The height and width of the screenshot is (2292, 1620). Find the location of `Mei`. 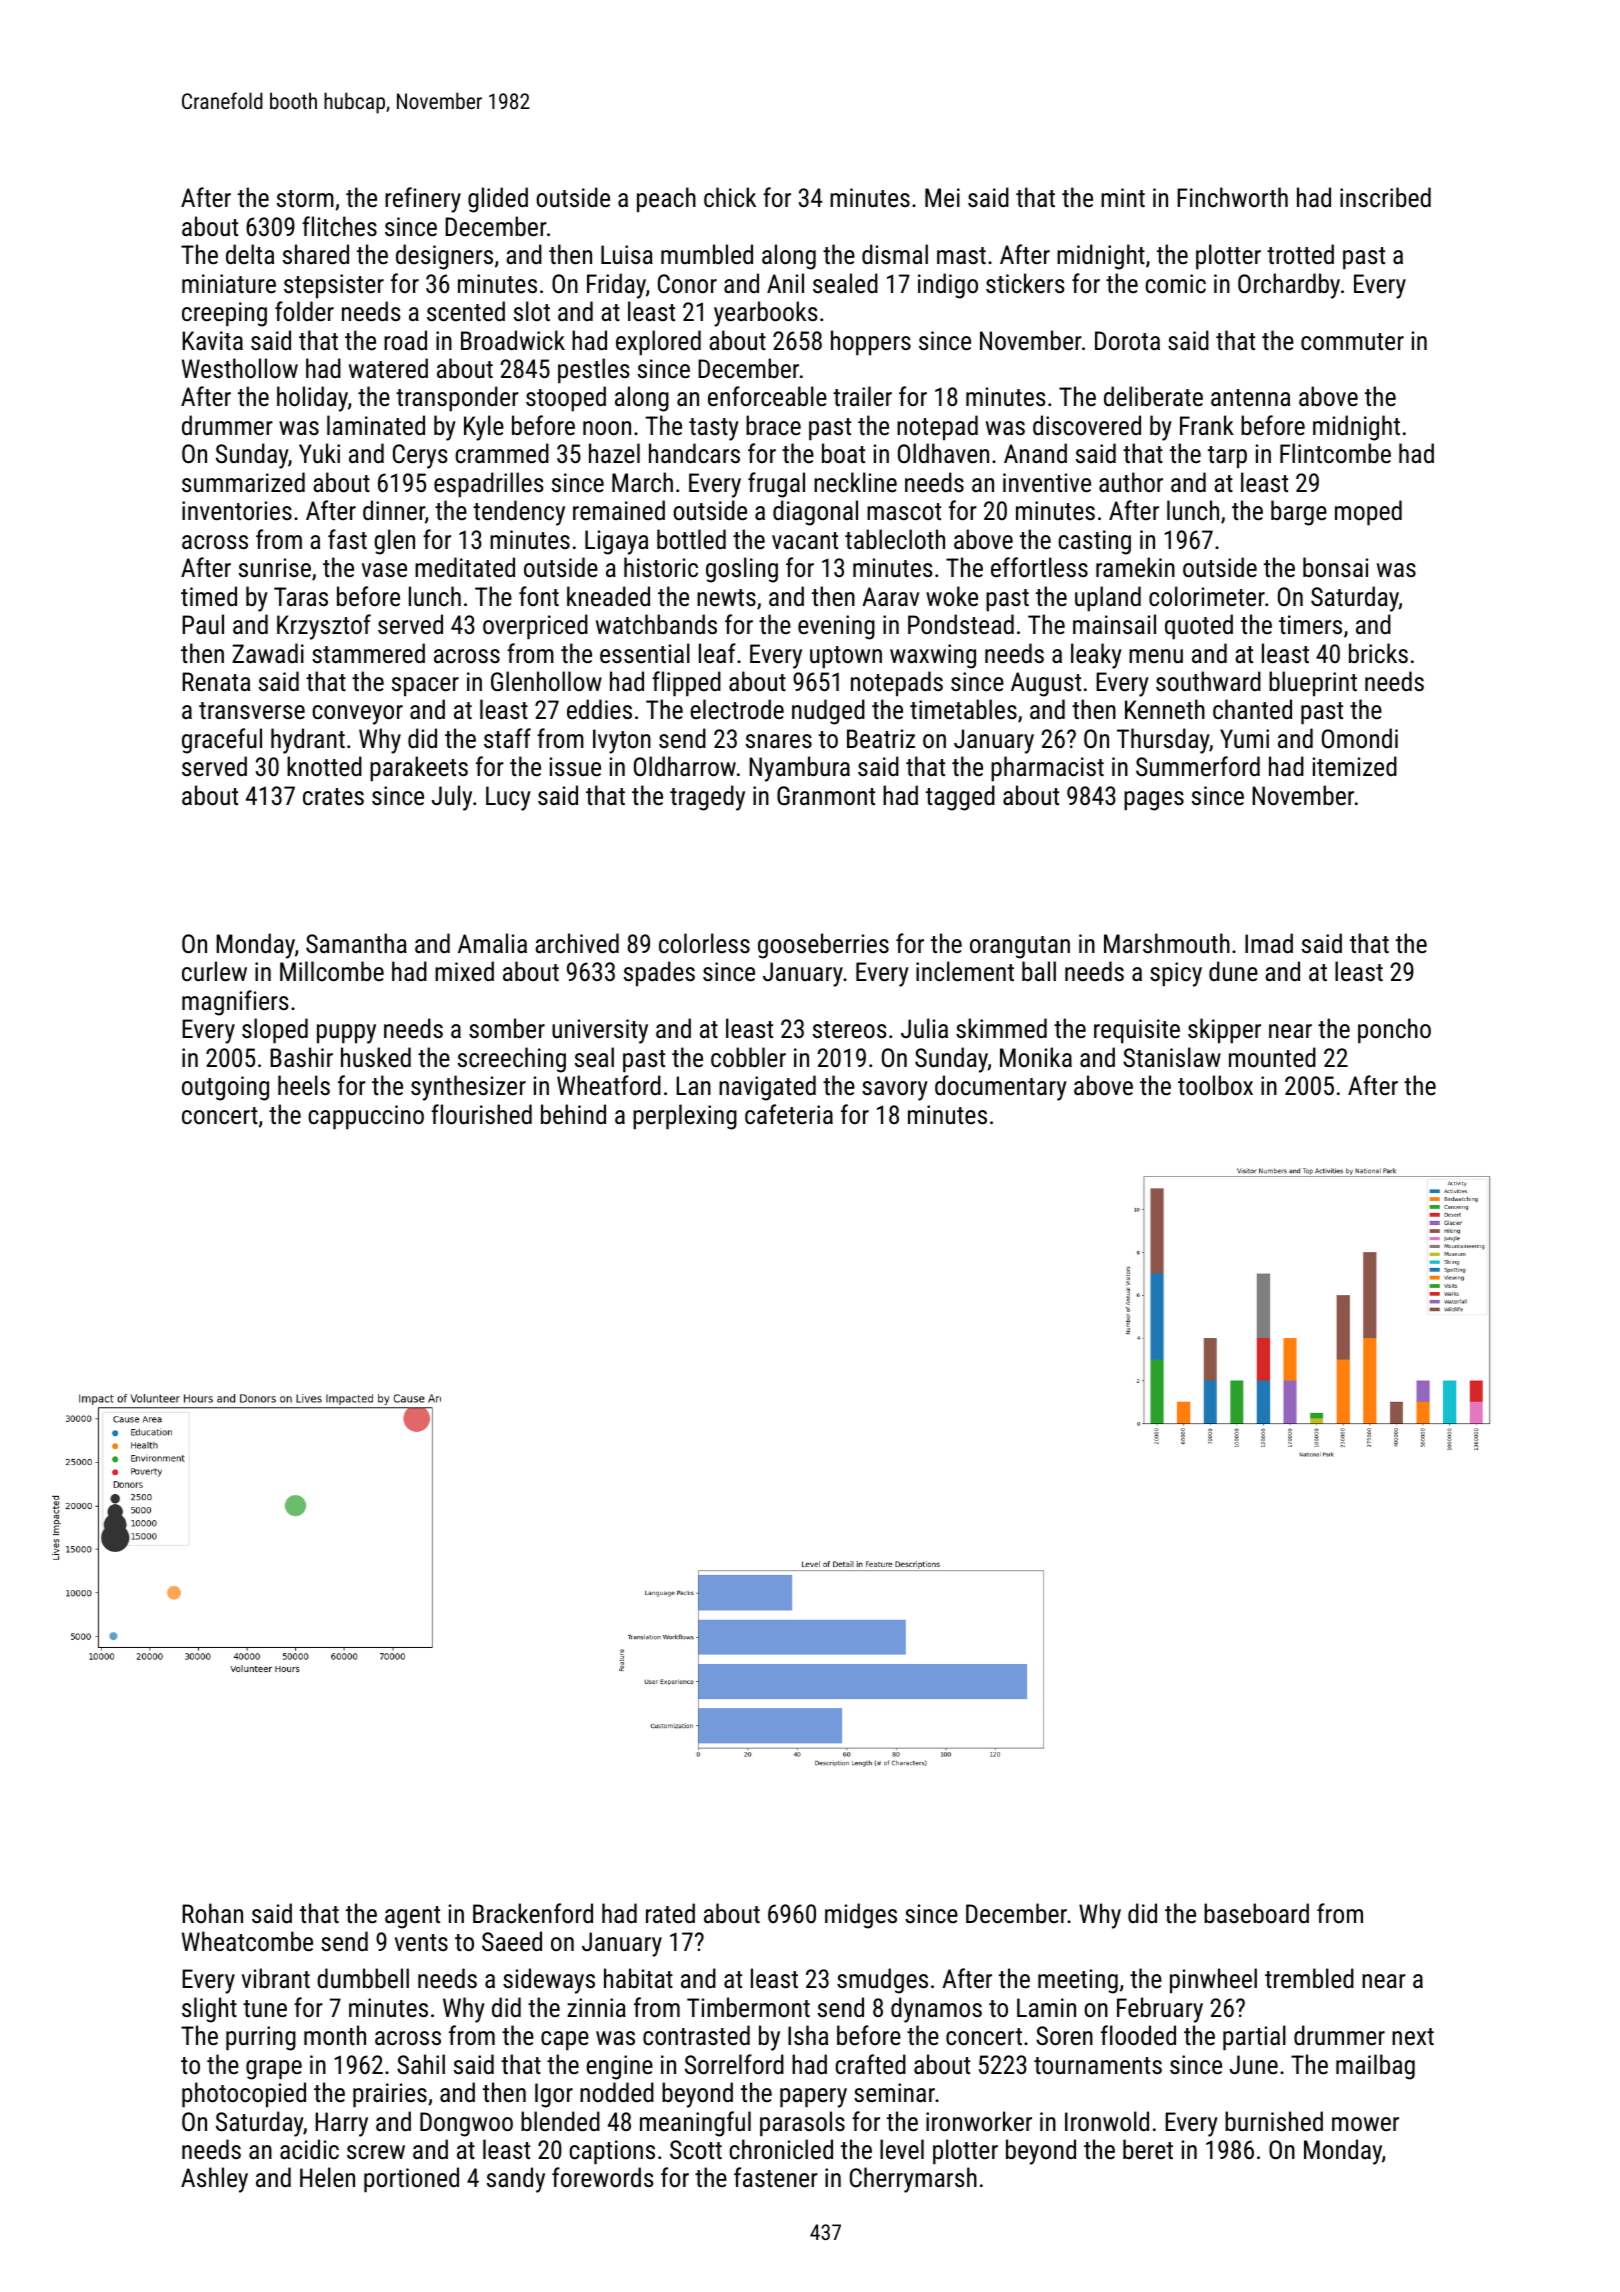

Mei is located at coordinates (942, 197).
